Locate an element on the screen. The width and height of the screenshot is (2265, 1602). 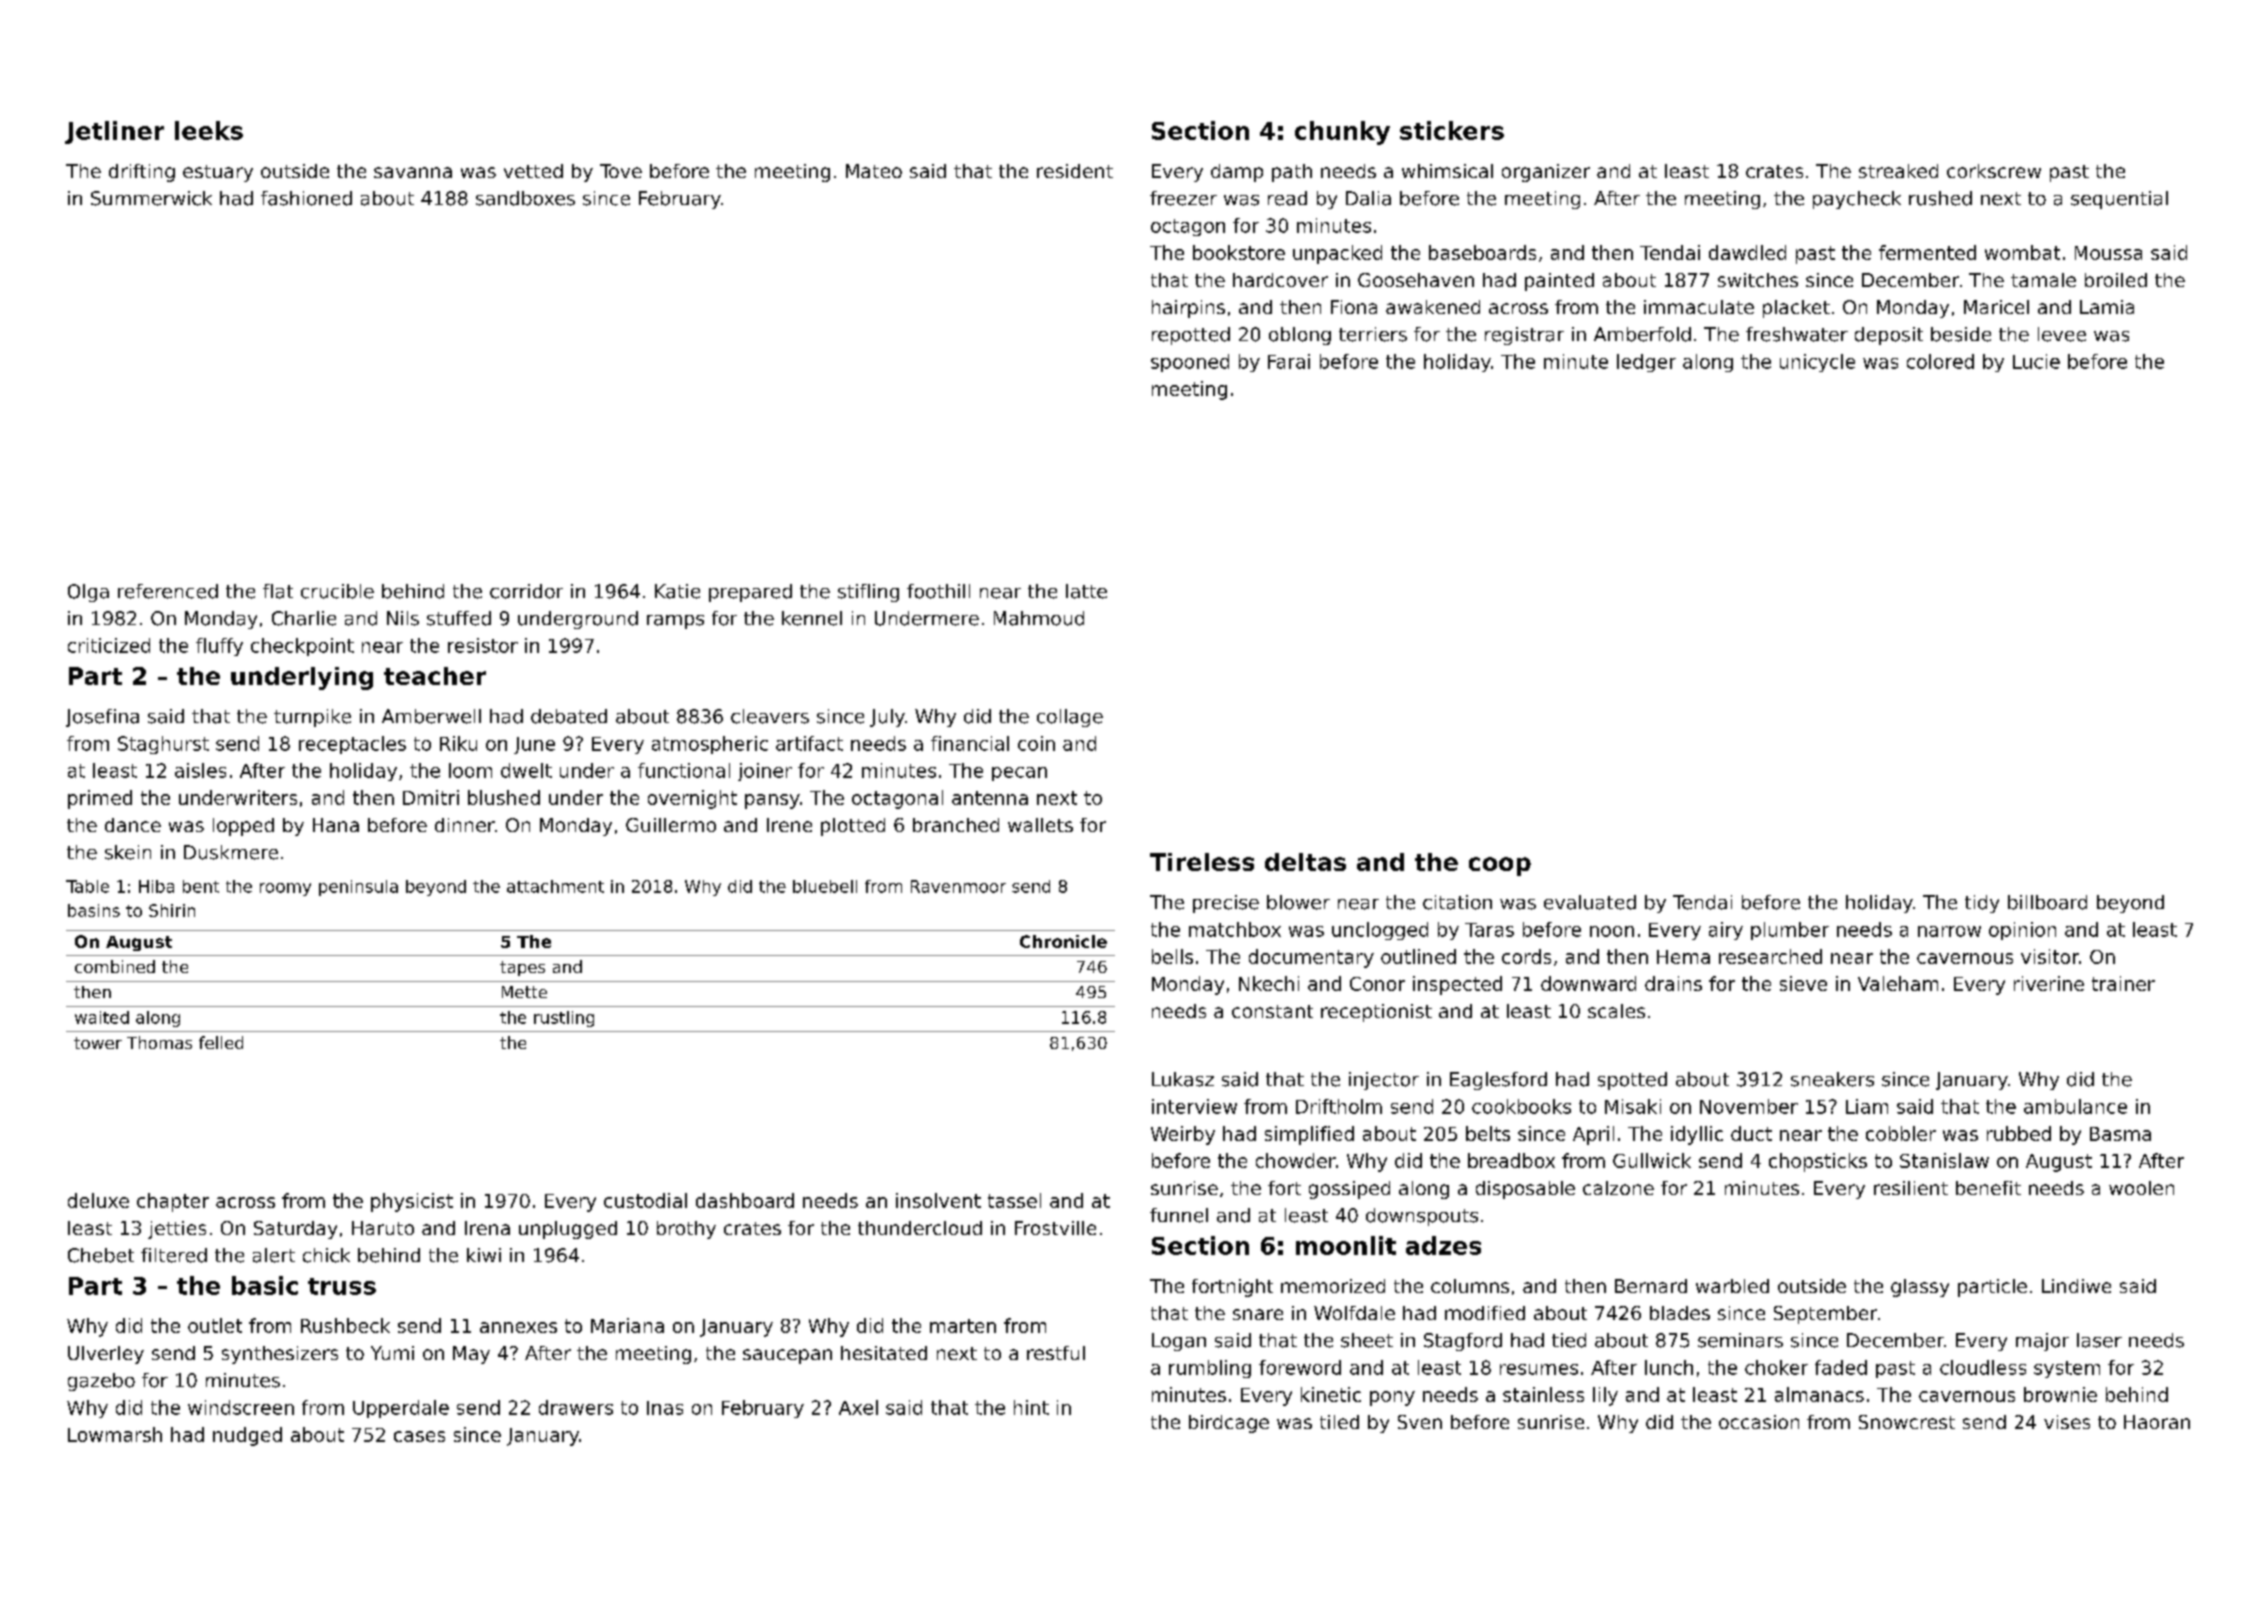
chunky is located at coordinates (1342, 133).
